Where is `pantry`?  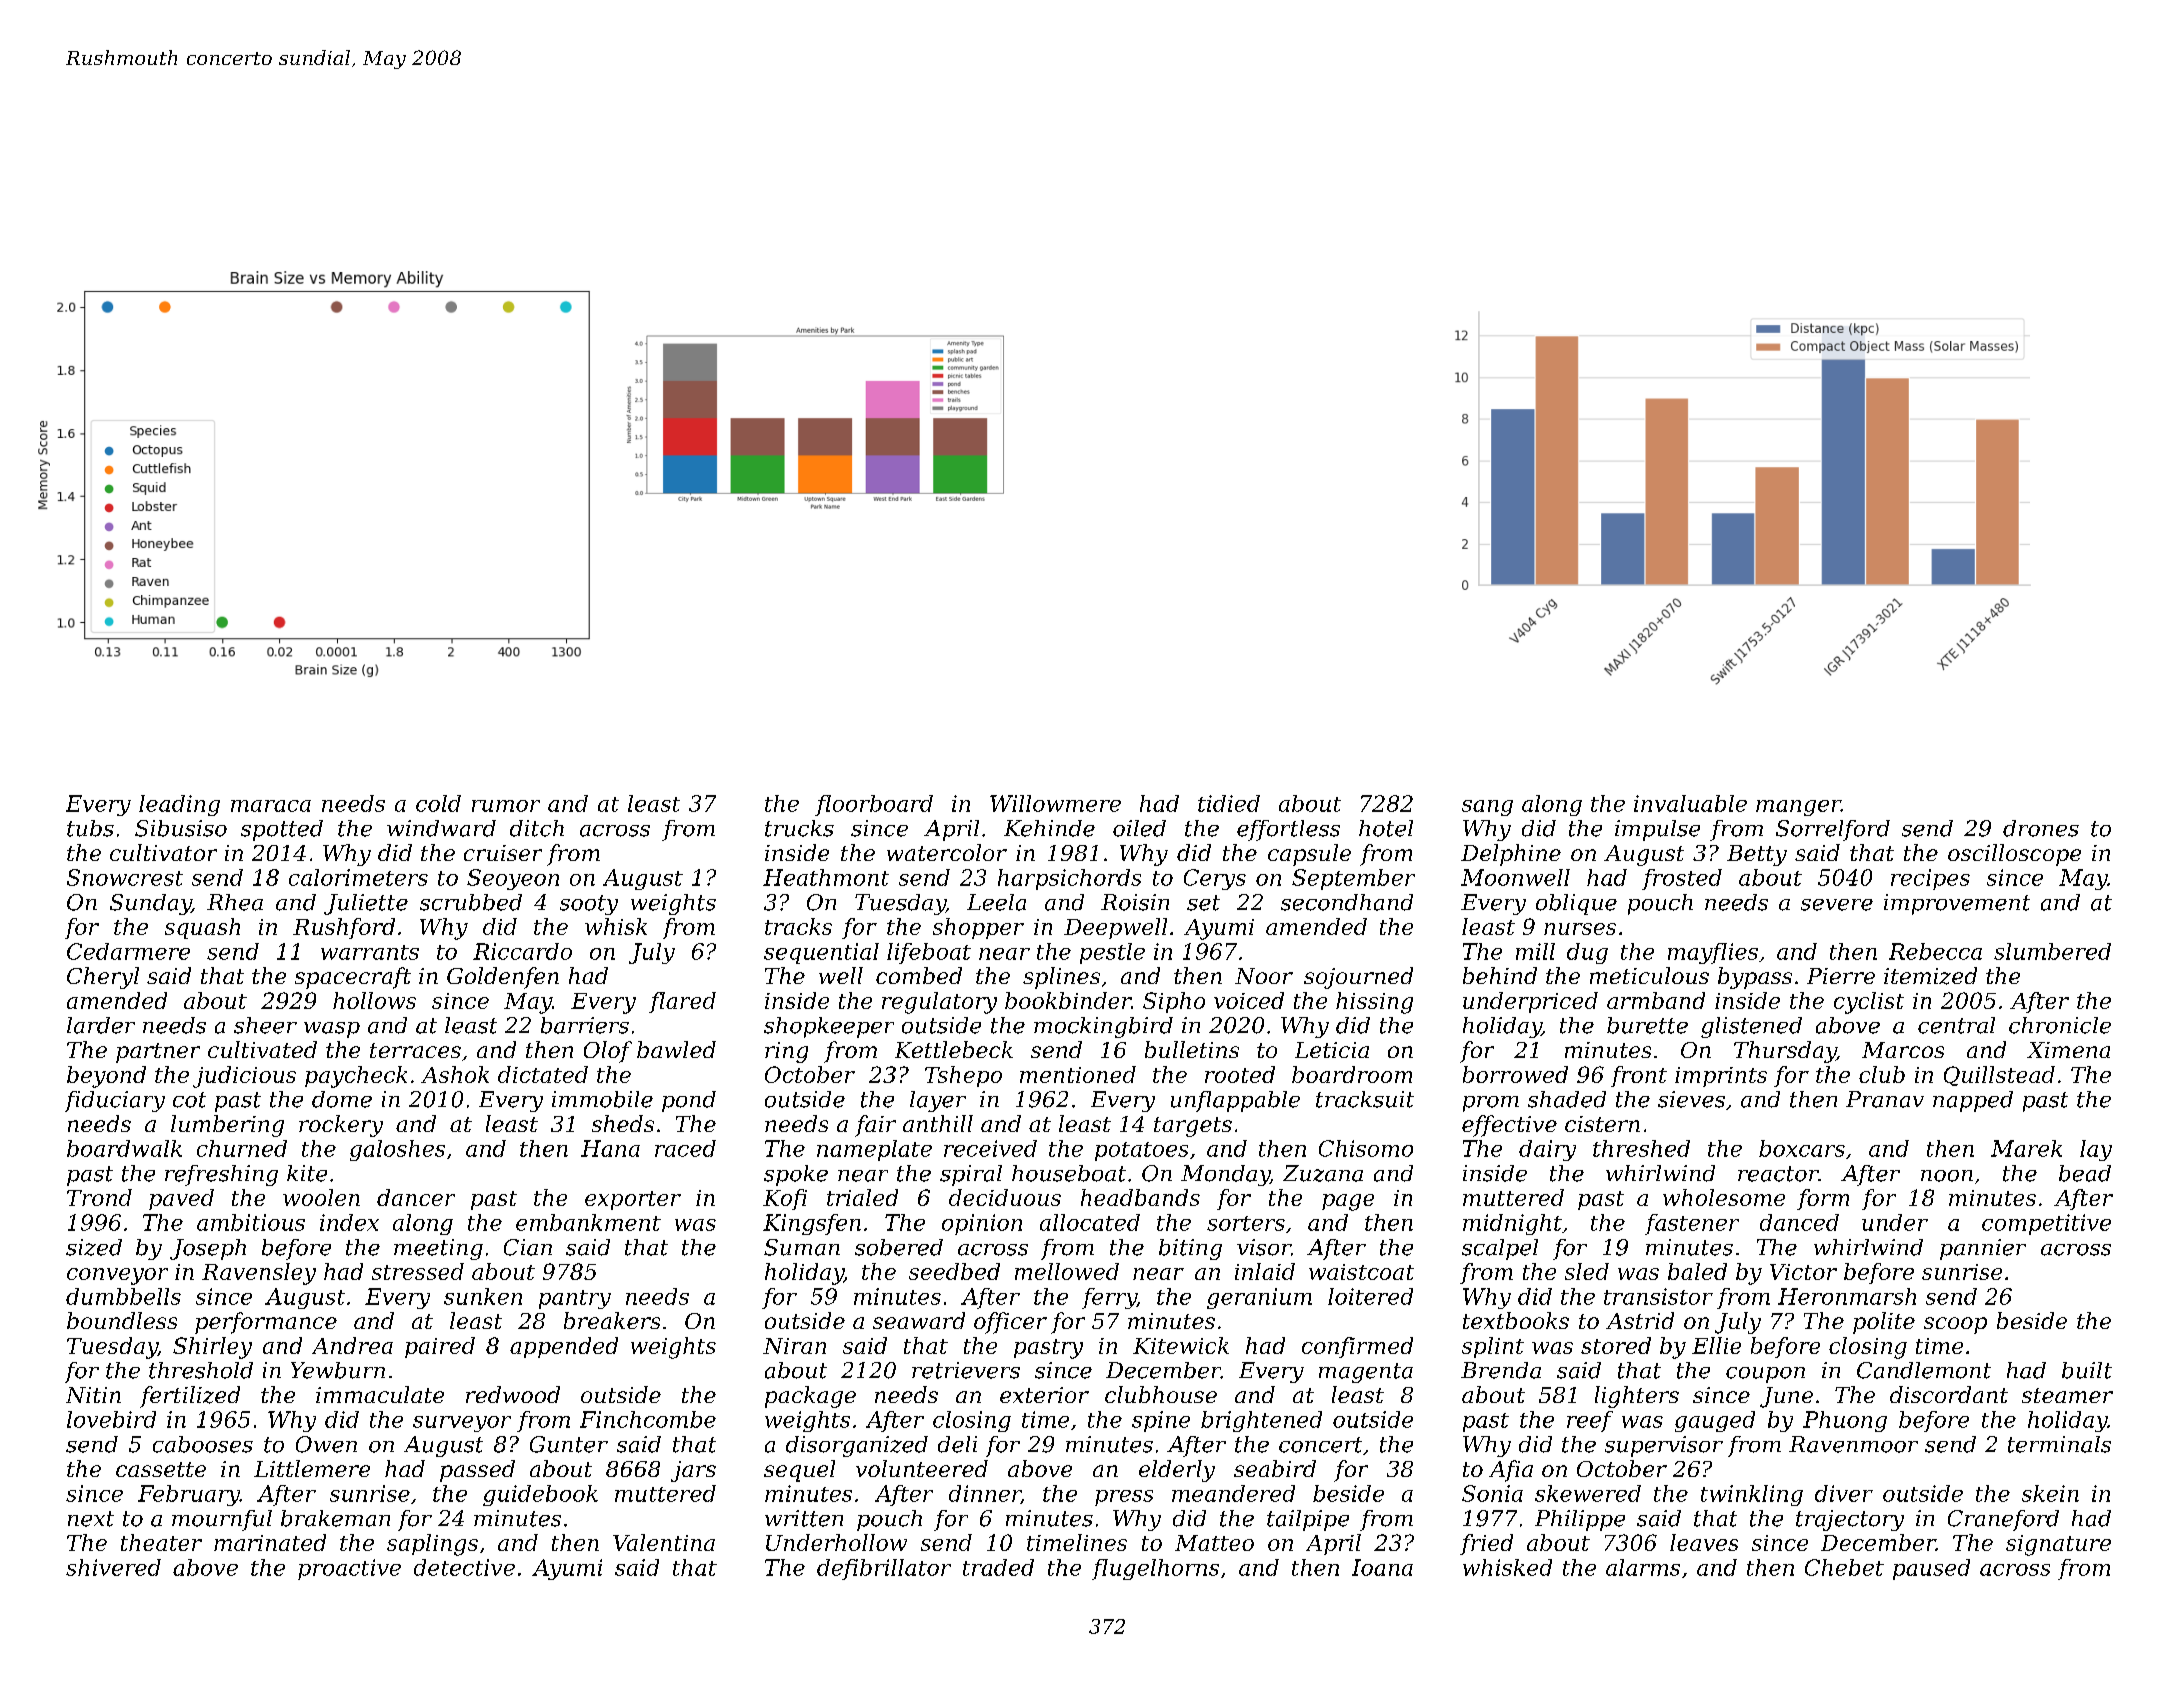
pantry is located at coordinates (575, 1299).
